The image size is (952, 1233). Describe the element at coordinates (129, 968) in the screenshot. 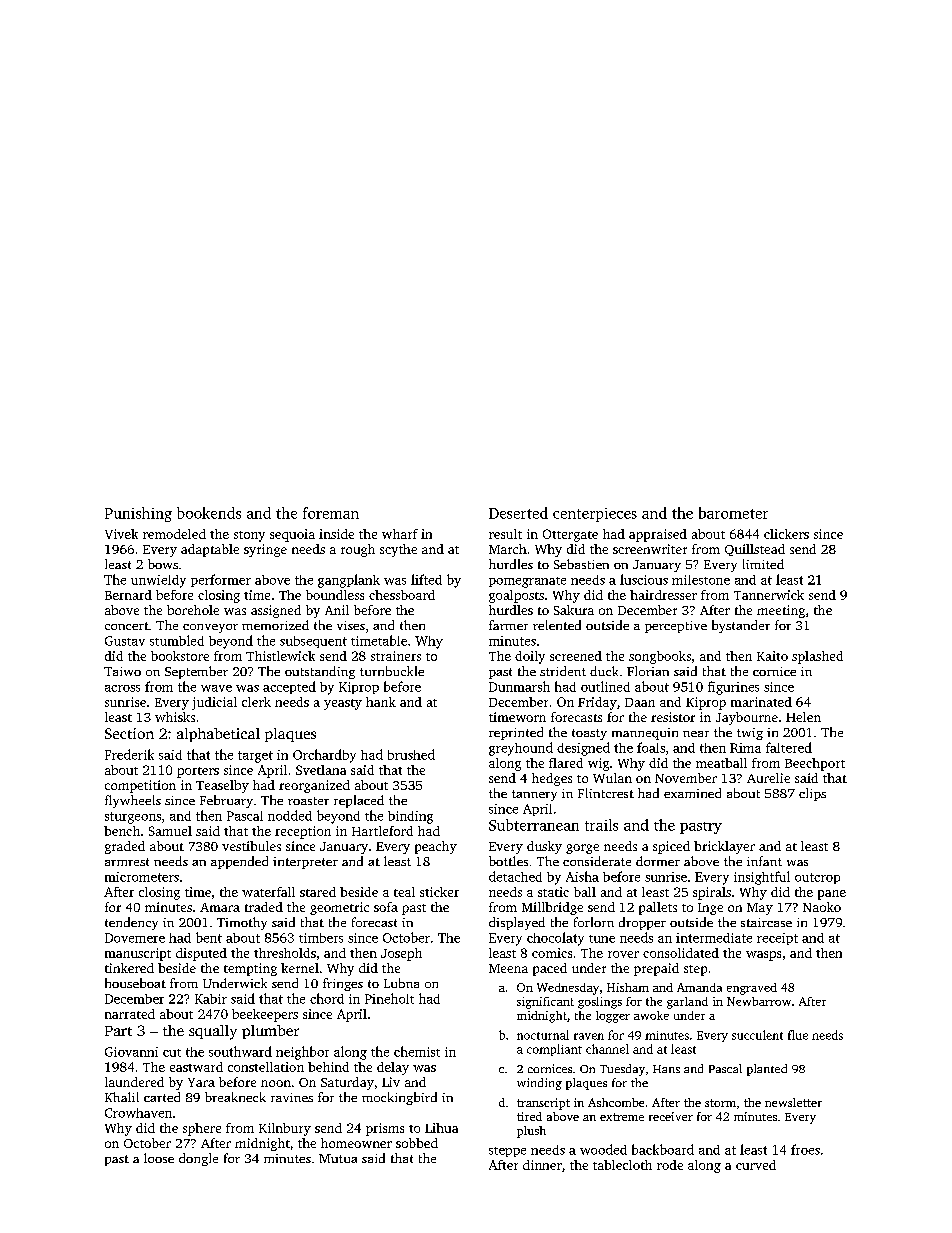

I see `tinkered` at that location.
